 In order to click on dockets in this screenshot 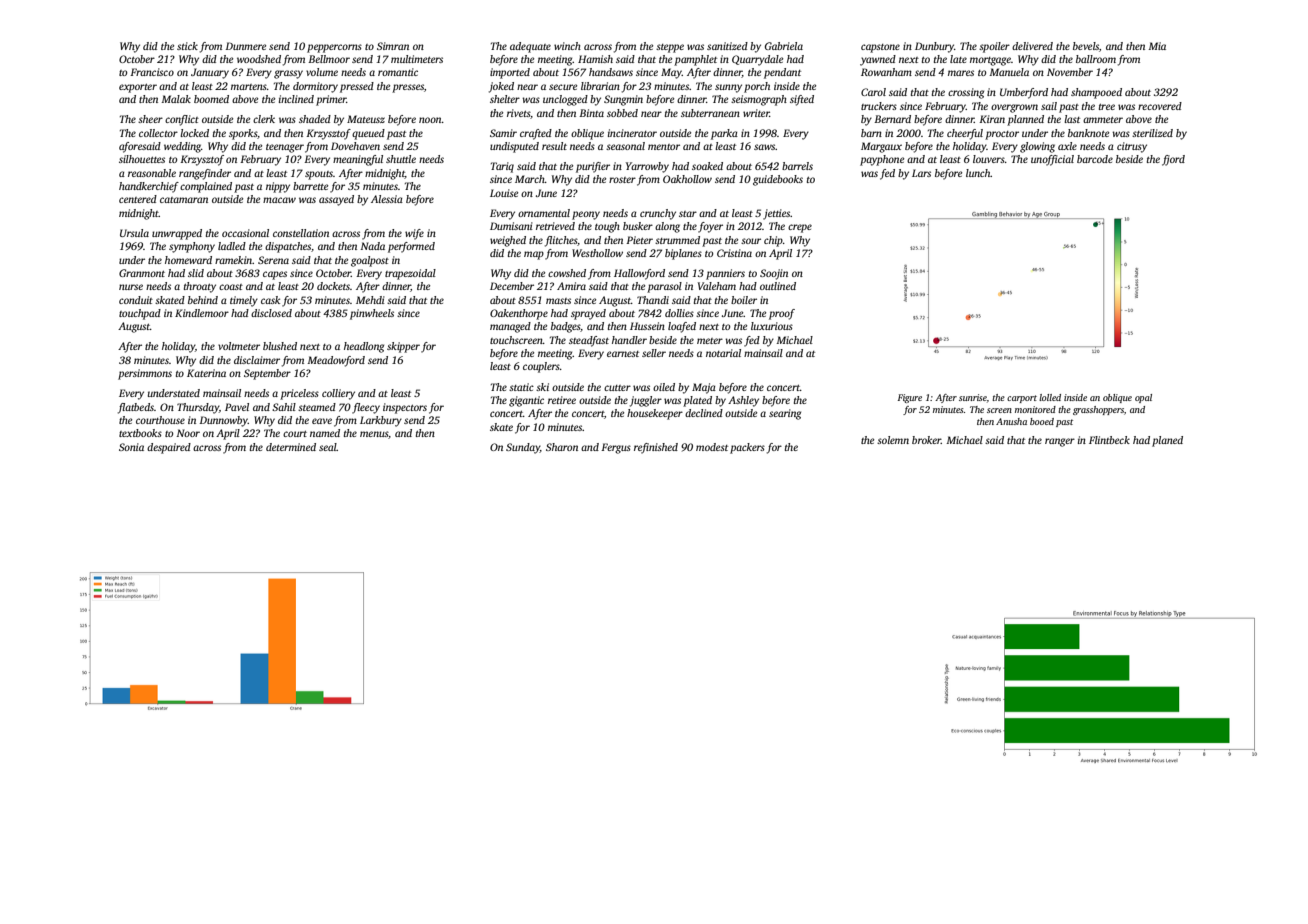, I will do `click(333, 286)`.
